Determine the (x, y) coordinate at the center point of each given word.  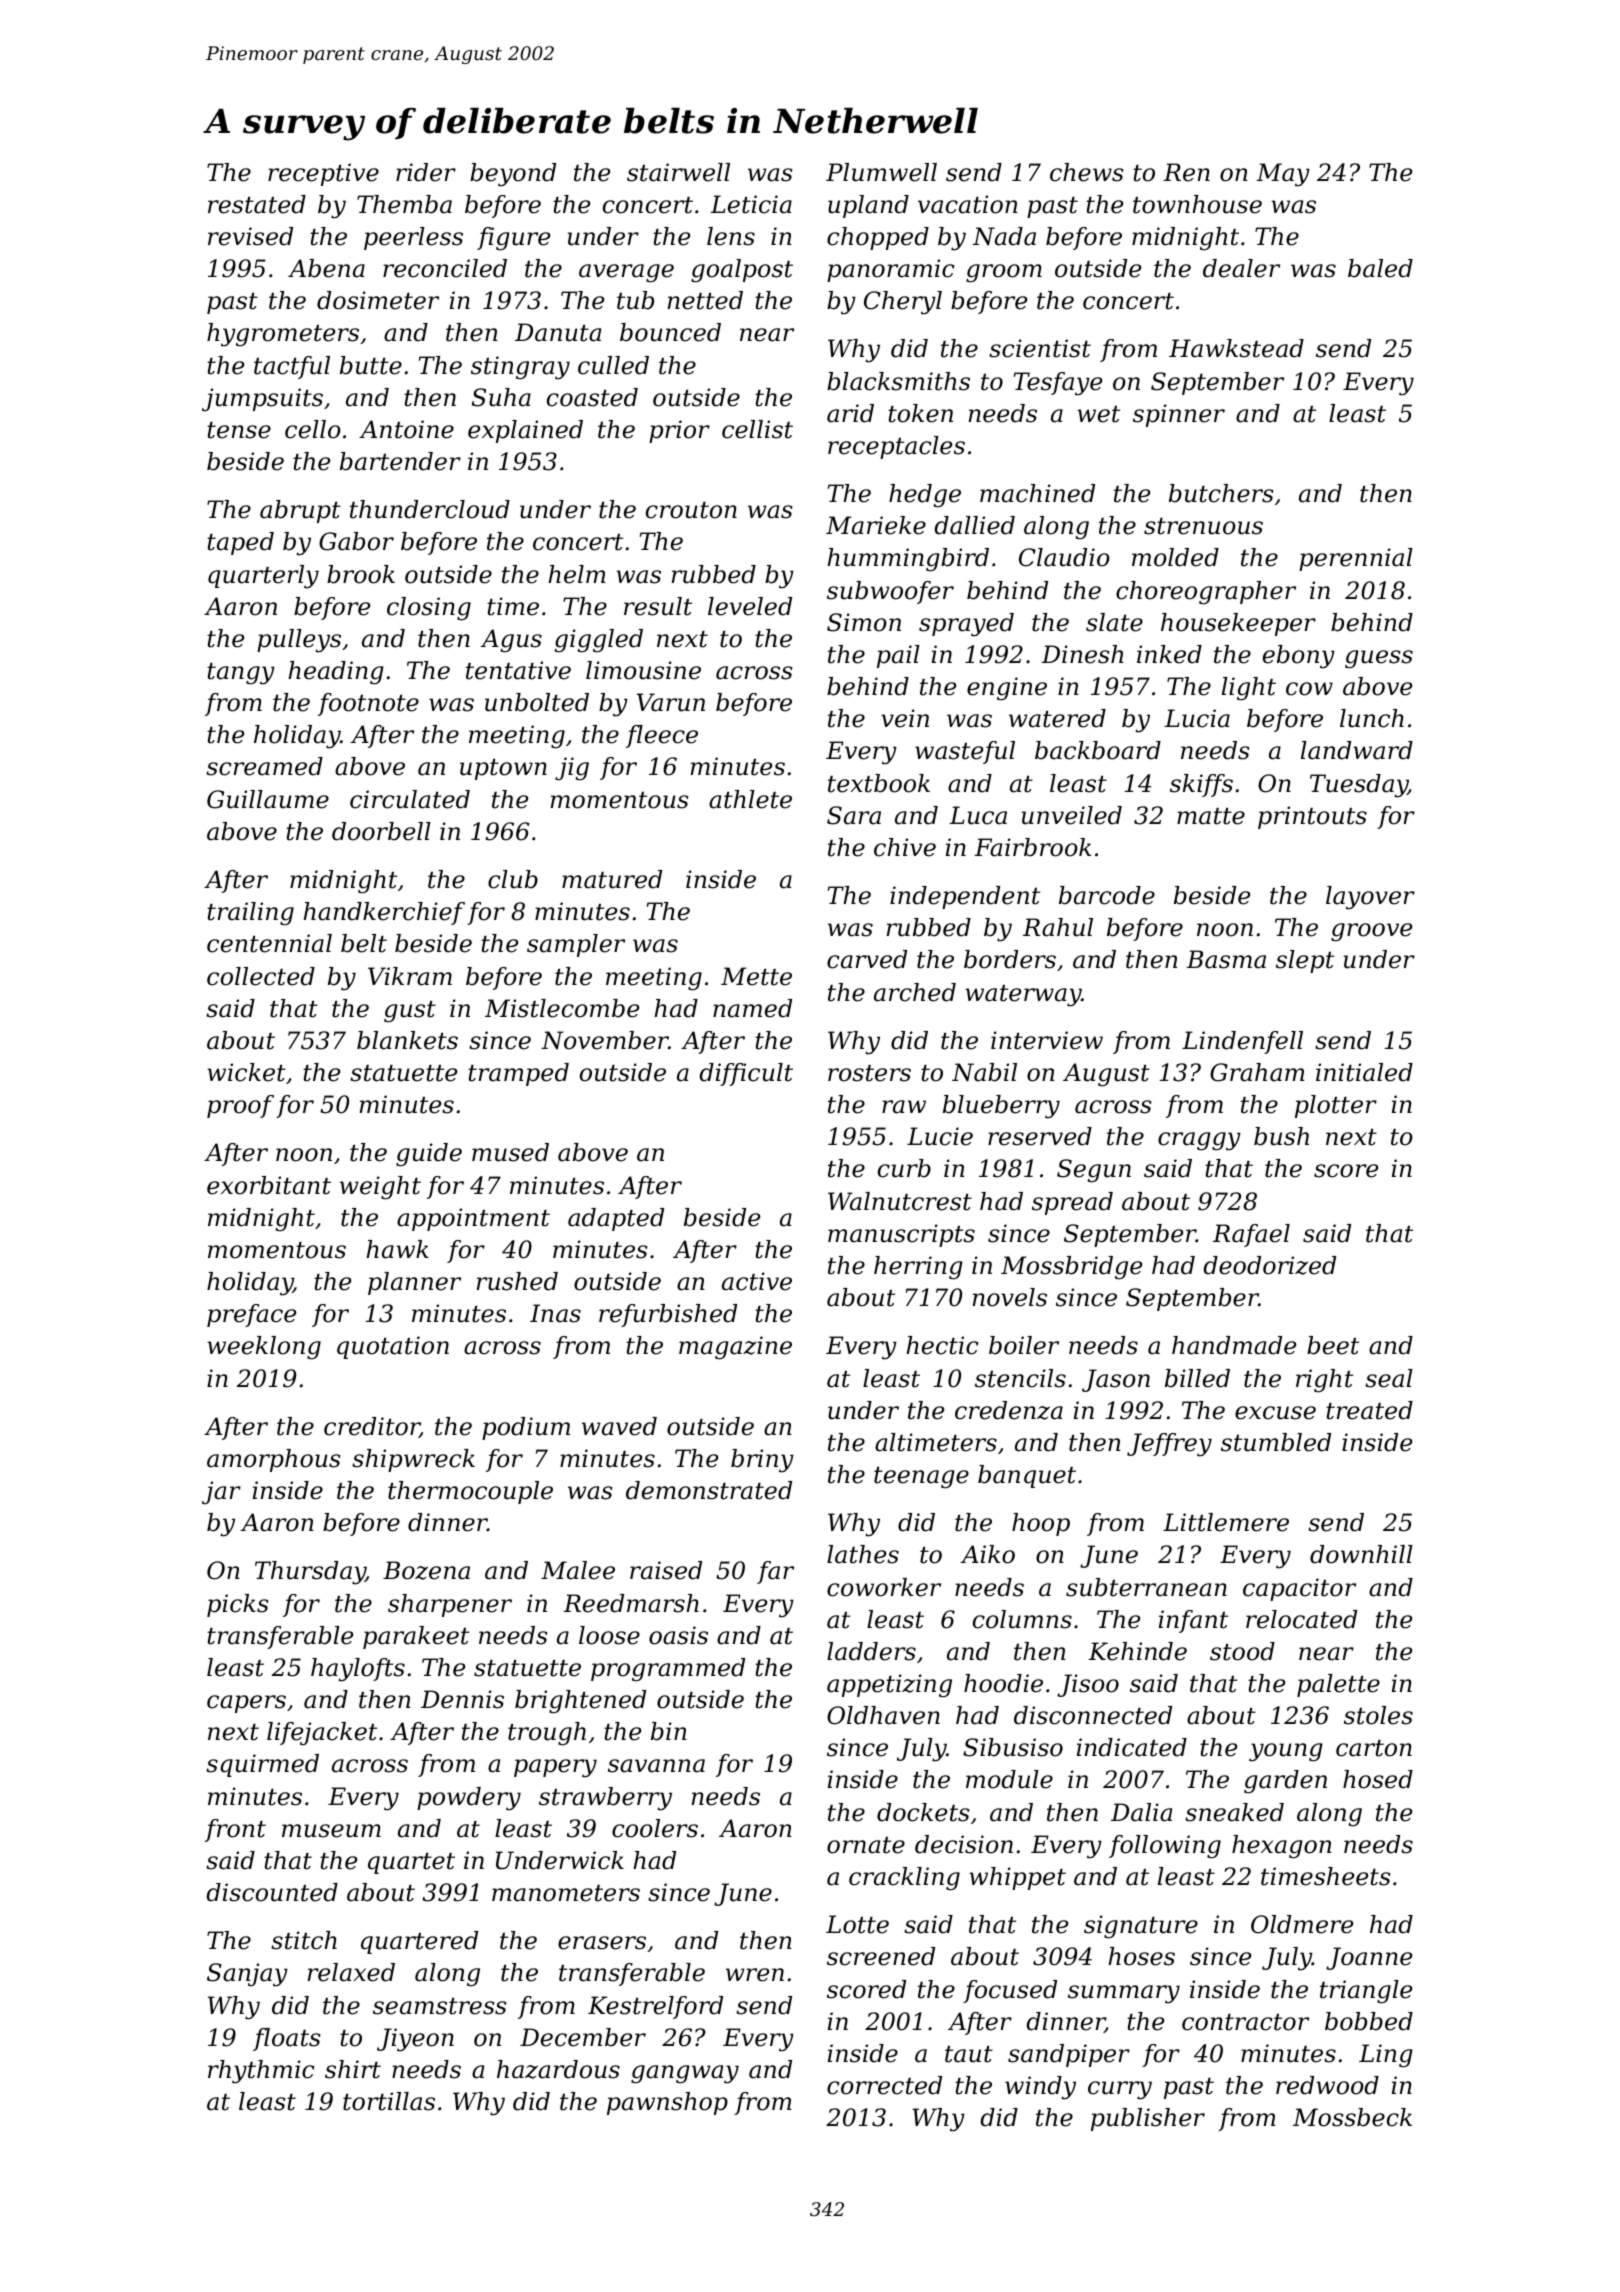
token (920, 413)
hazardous (558, 2069)
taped (240, 543)
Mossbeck (1352, 2117)
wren (755, 1975)
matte (1211, 816)
